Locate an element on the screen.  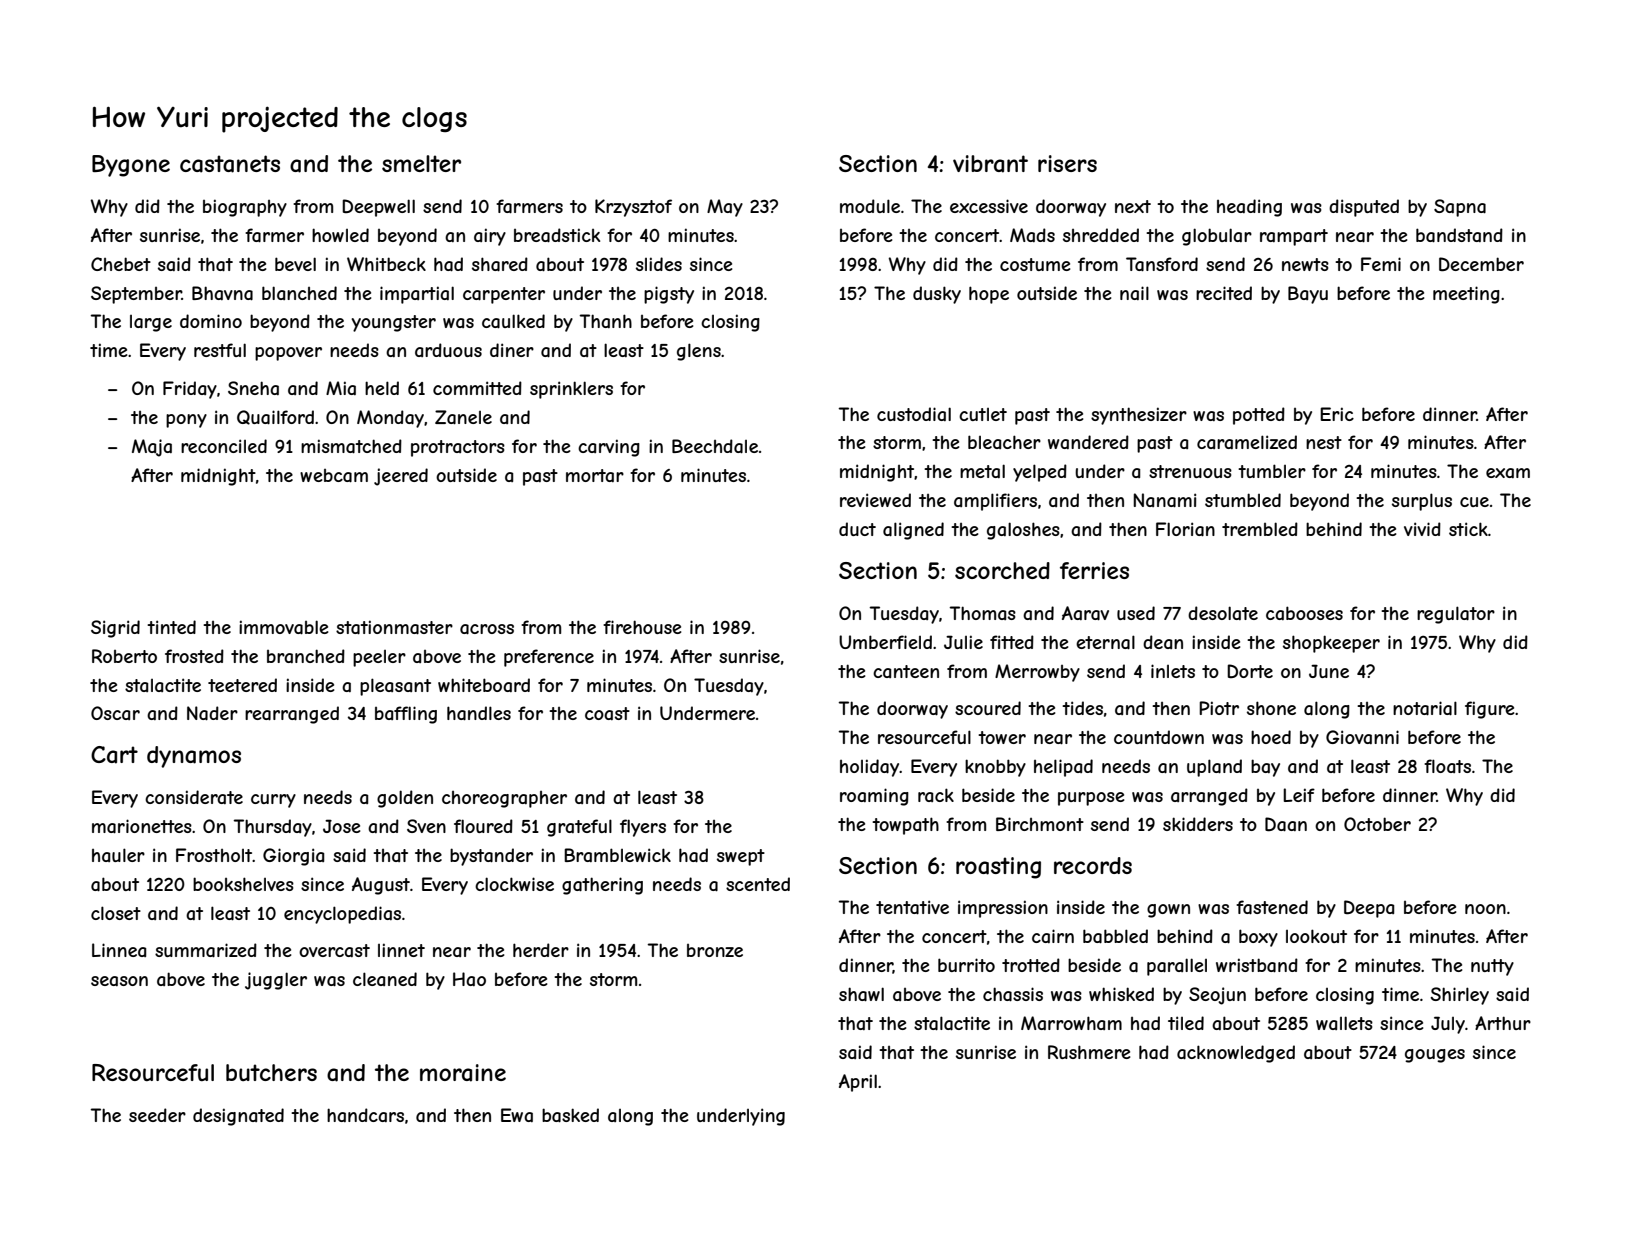
risers is located at coordinates (1067, 163).
